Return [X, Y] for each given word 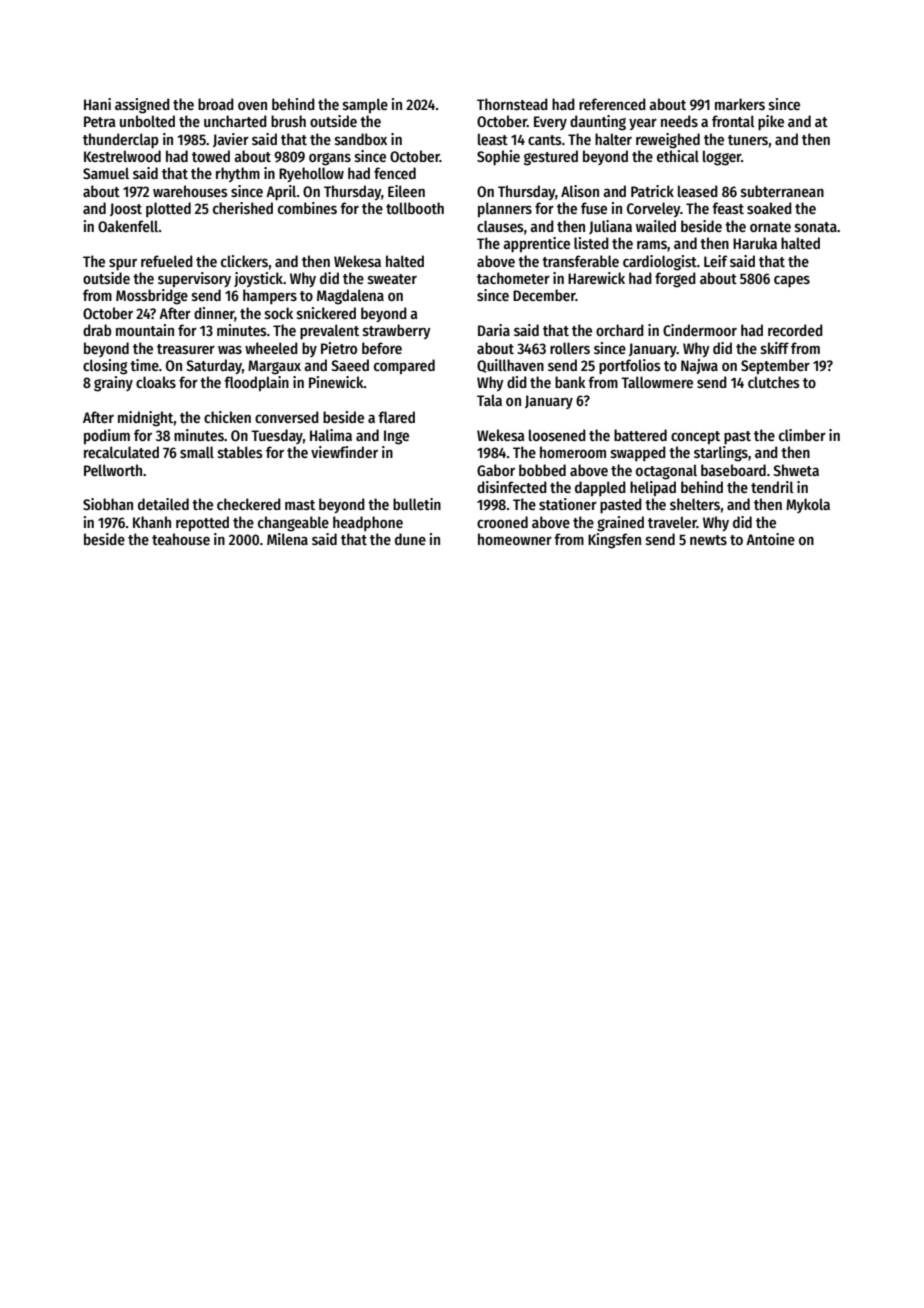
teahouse [181, 539]
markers [740, 104]
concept [695, 438]
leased [698, 191]
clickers [244, 261]
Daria [494, 330]
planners [505, 210]
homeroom [573, 452]
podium [107, 437]
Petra [99, 121]
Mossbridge [152, 297]
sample [365, 106]
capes [792, 281]
